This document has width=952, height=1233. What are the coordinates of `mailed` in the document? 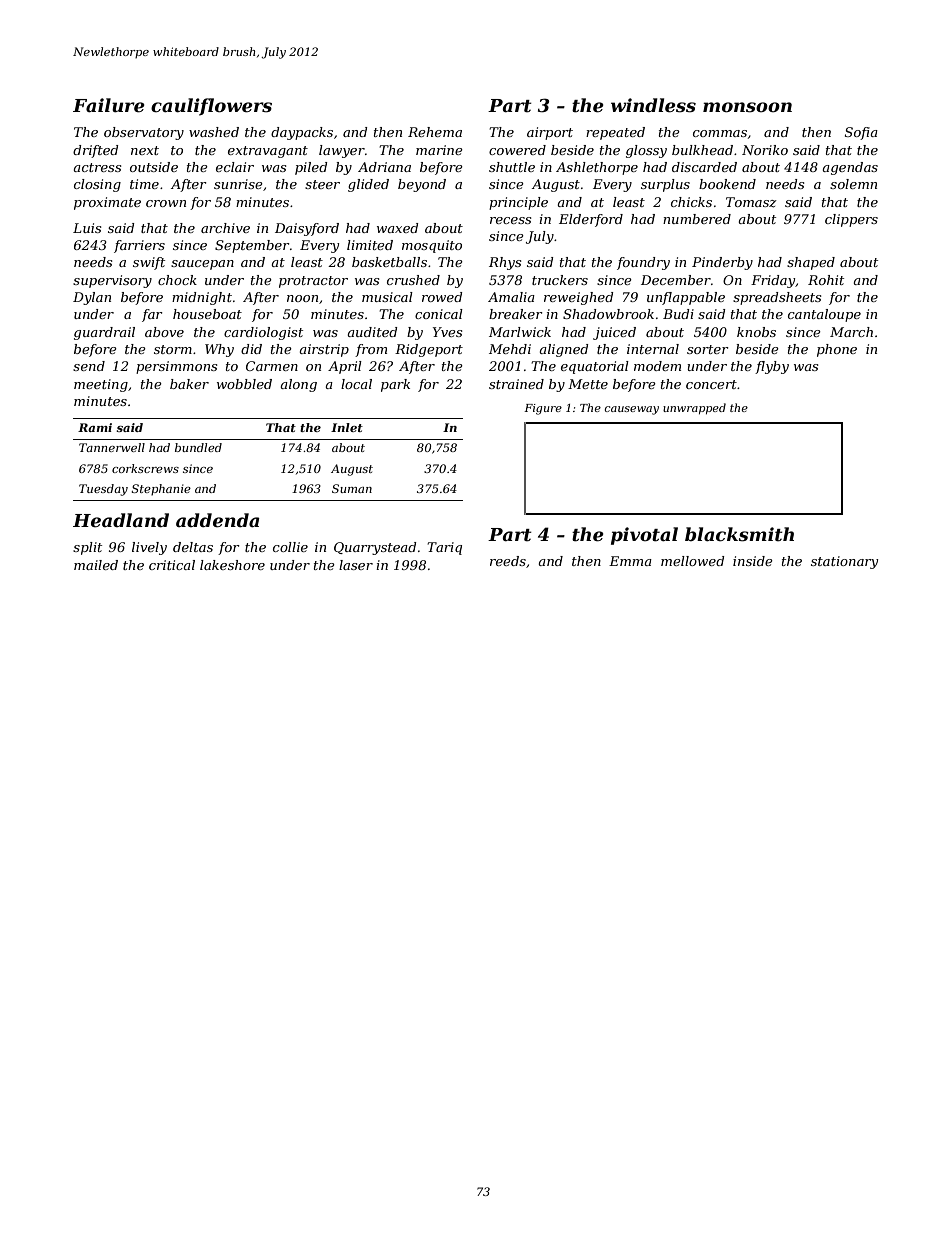 It's located at (96, 565).
